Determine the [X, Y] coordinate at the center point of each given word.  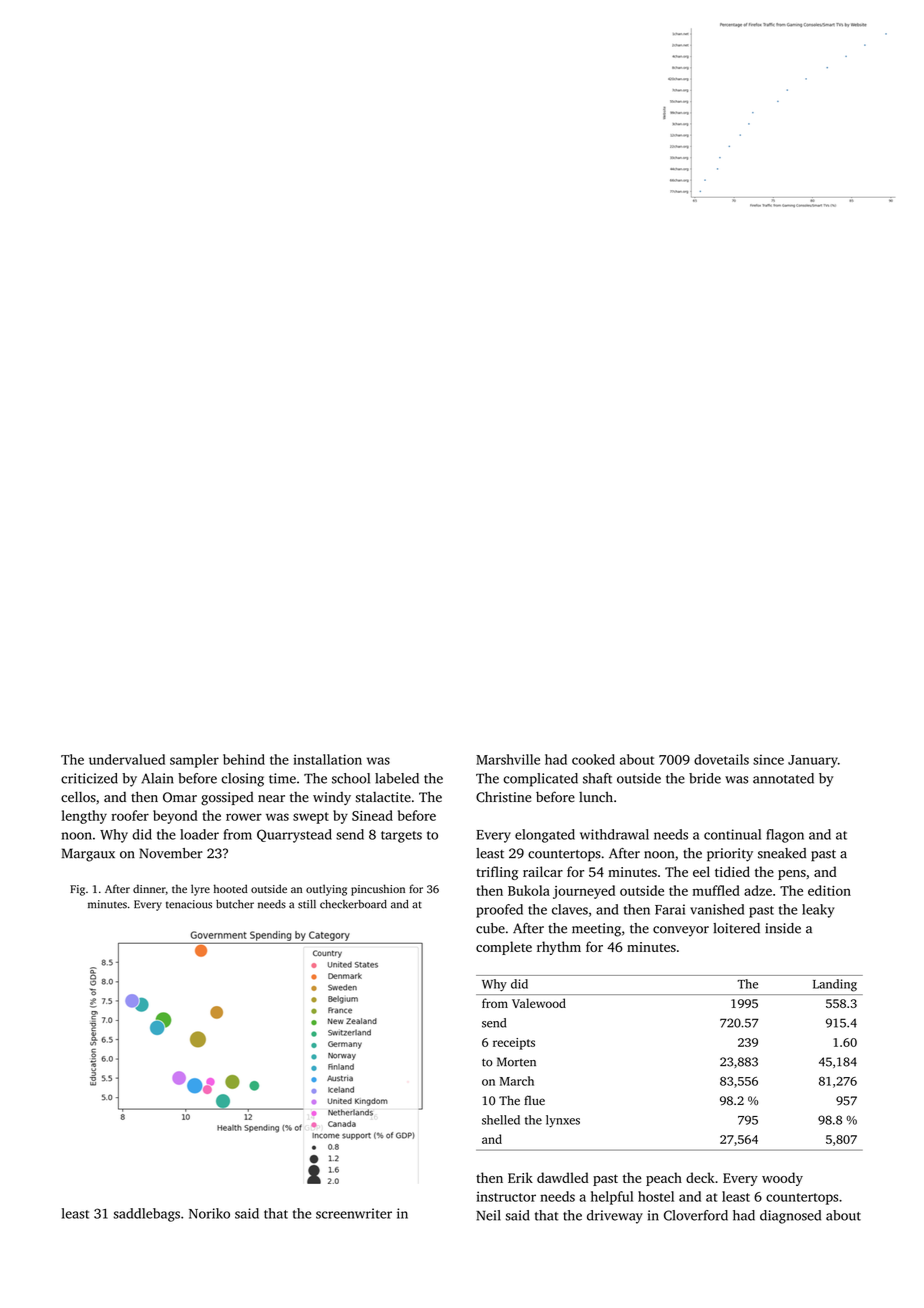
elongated [545, 836]
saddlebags [147, 1215]
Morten [516, 1062]
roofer [130, 815]
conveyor [681, 931]
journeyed [584, 892]
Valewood [539, 1003]
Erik [520, 1177]
